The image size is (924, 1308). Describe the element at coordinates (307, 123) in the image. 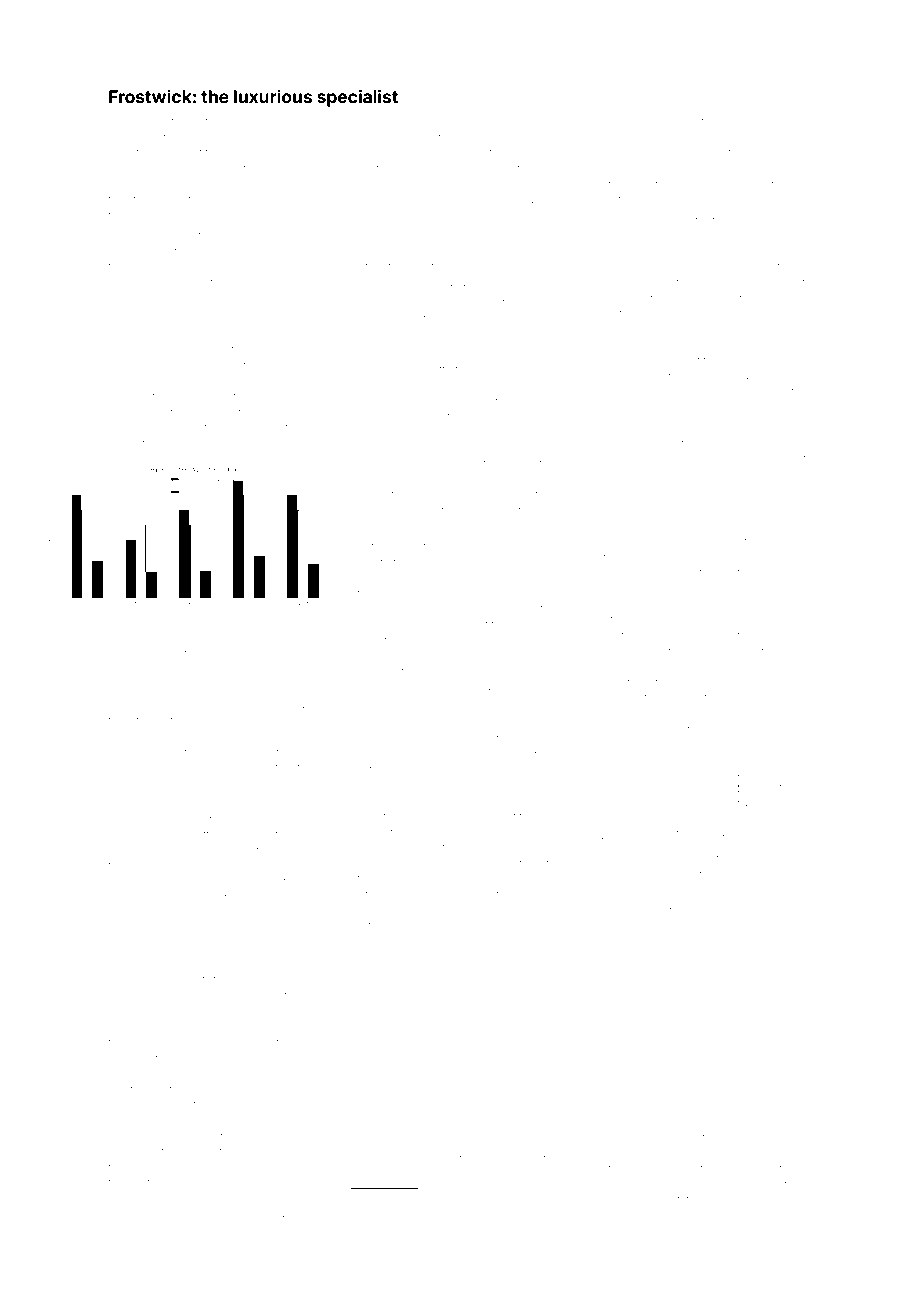

I see `treasury` at that location.
